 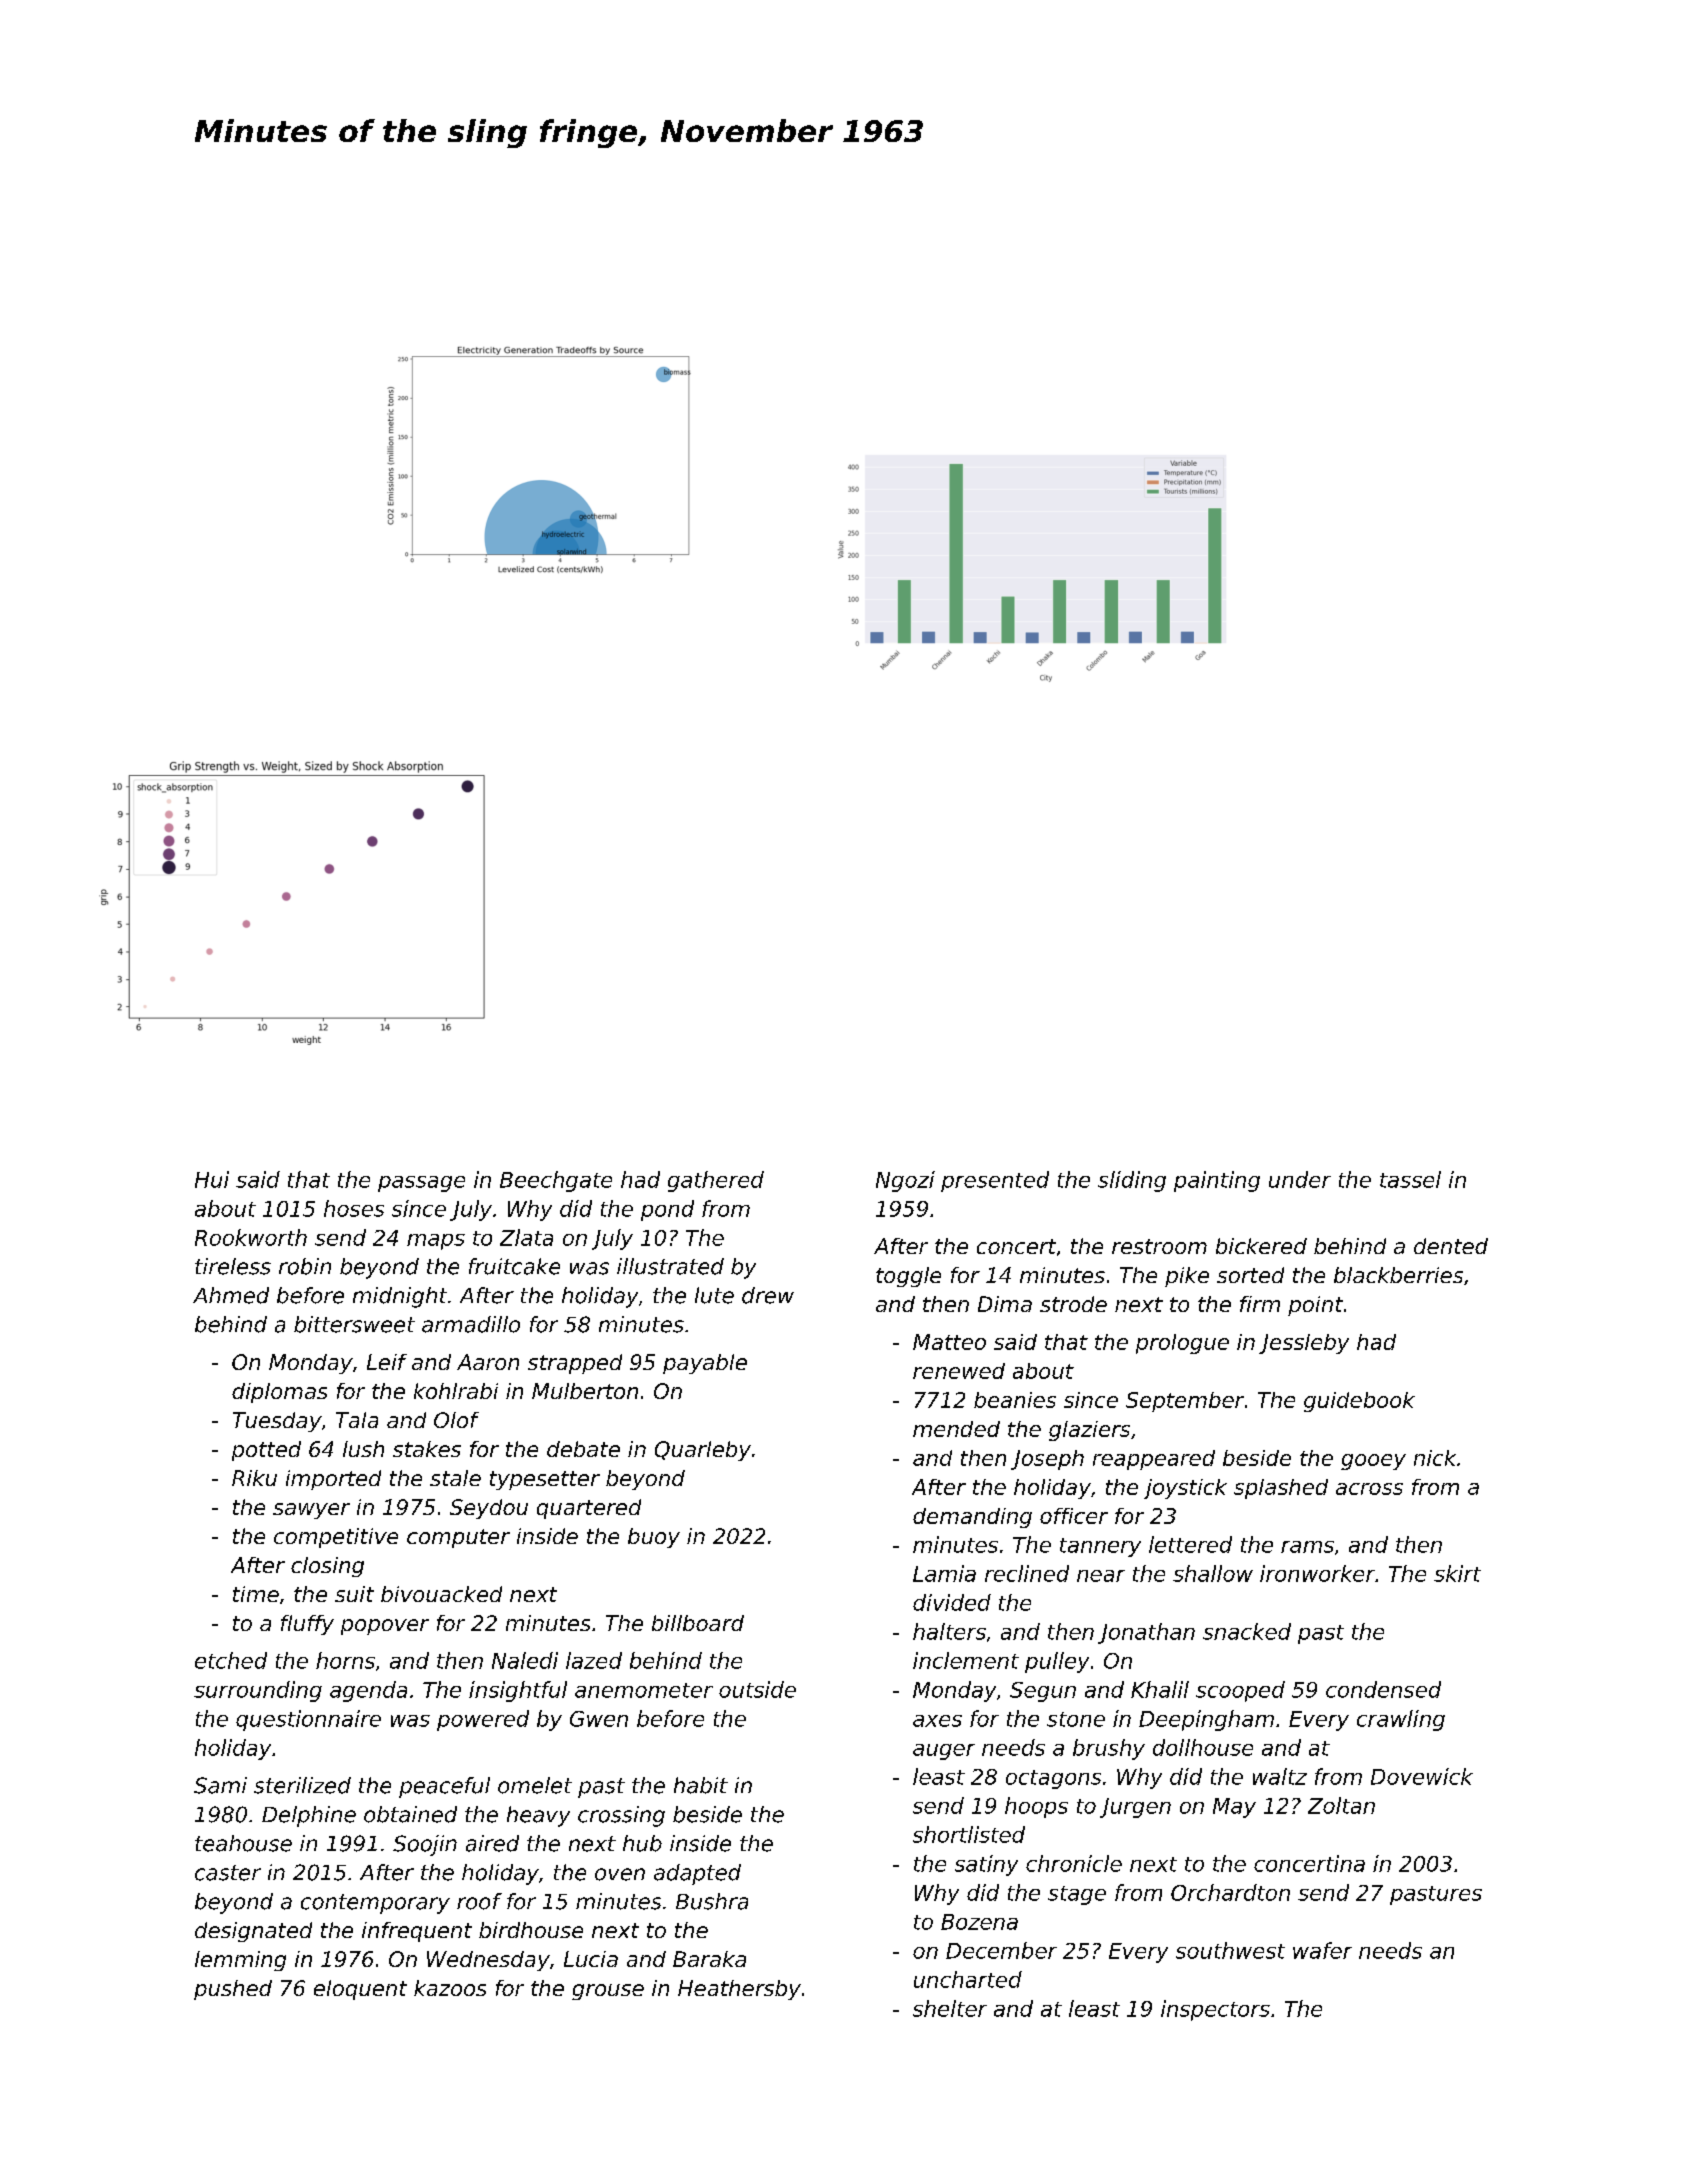 What do you see at coordinates (417, 1932) in the screenshot?
I see `infrequent` at bounding box center [417, 1932].
